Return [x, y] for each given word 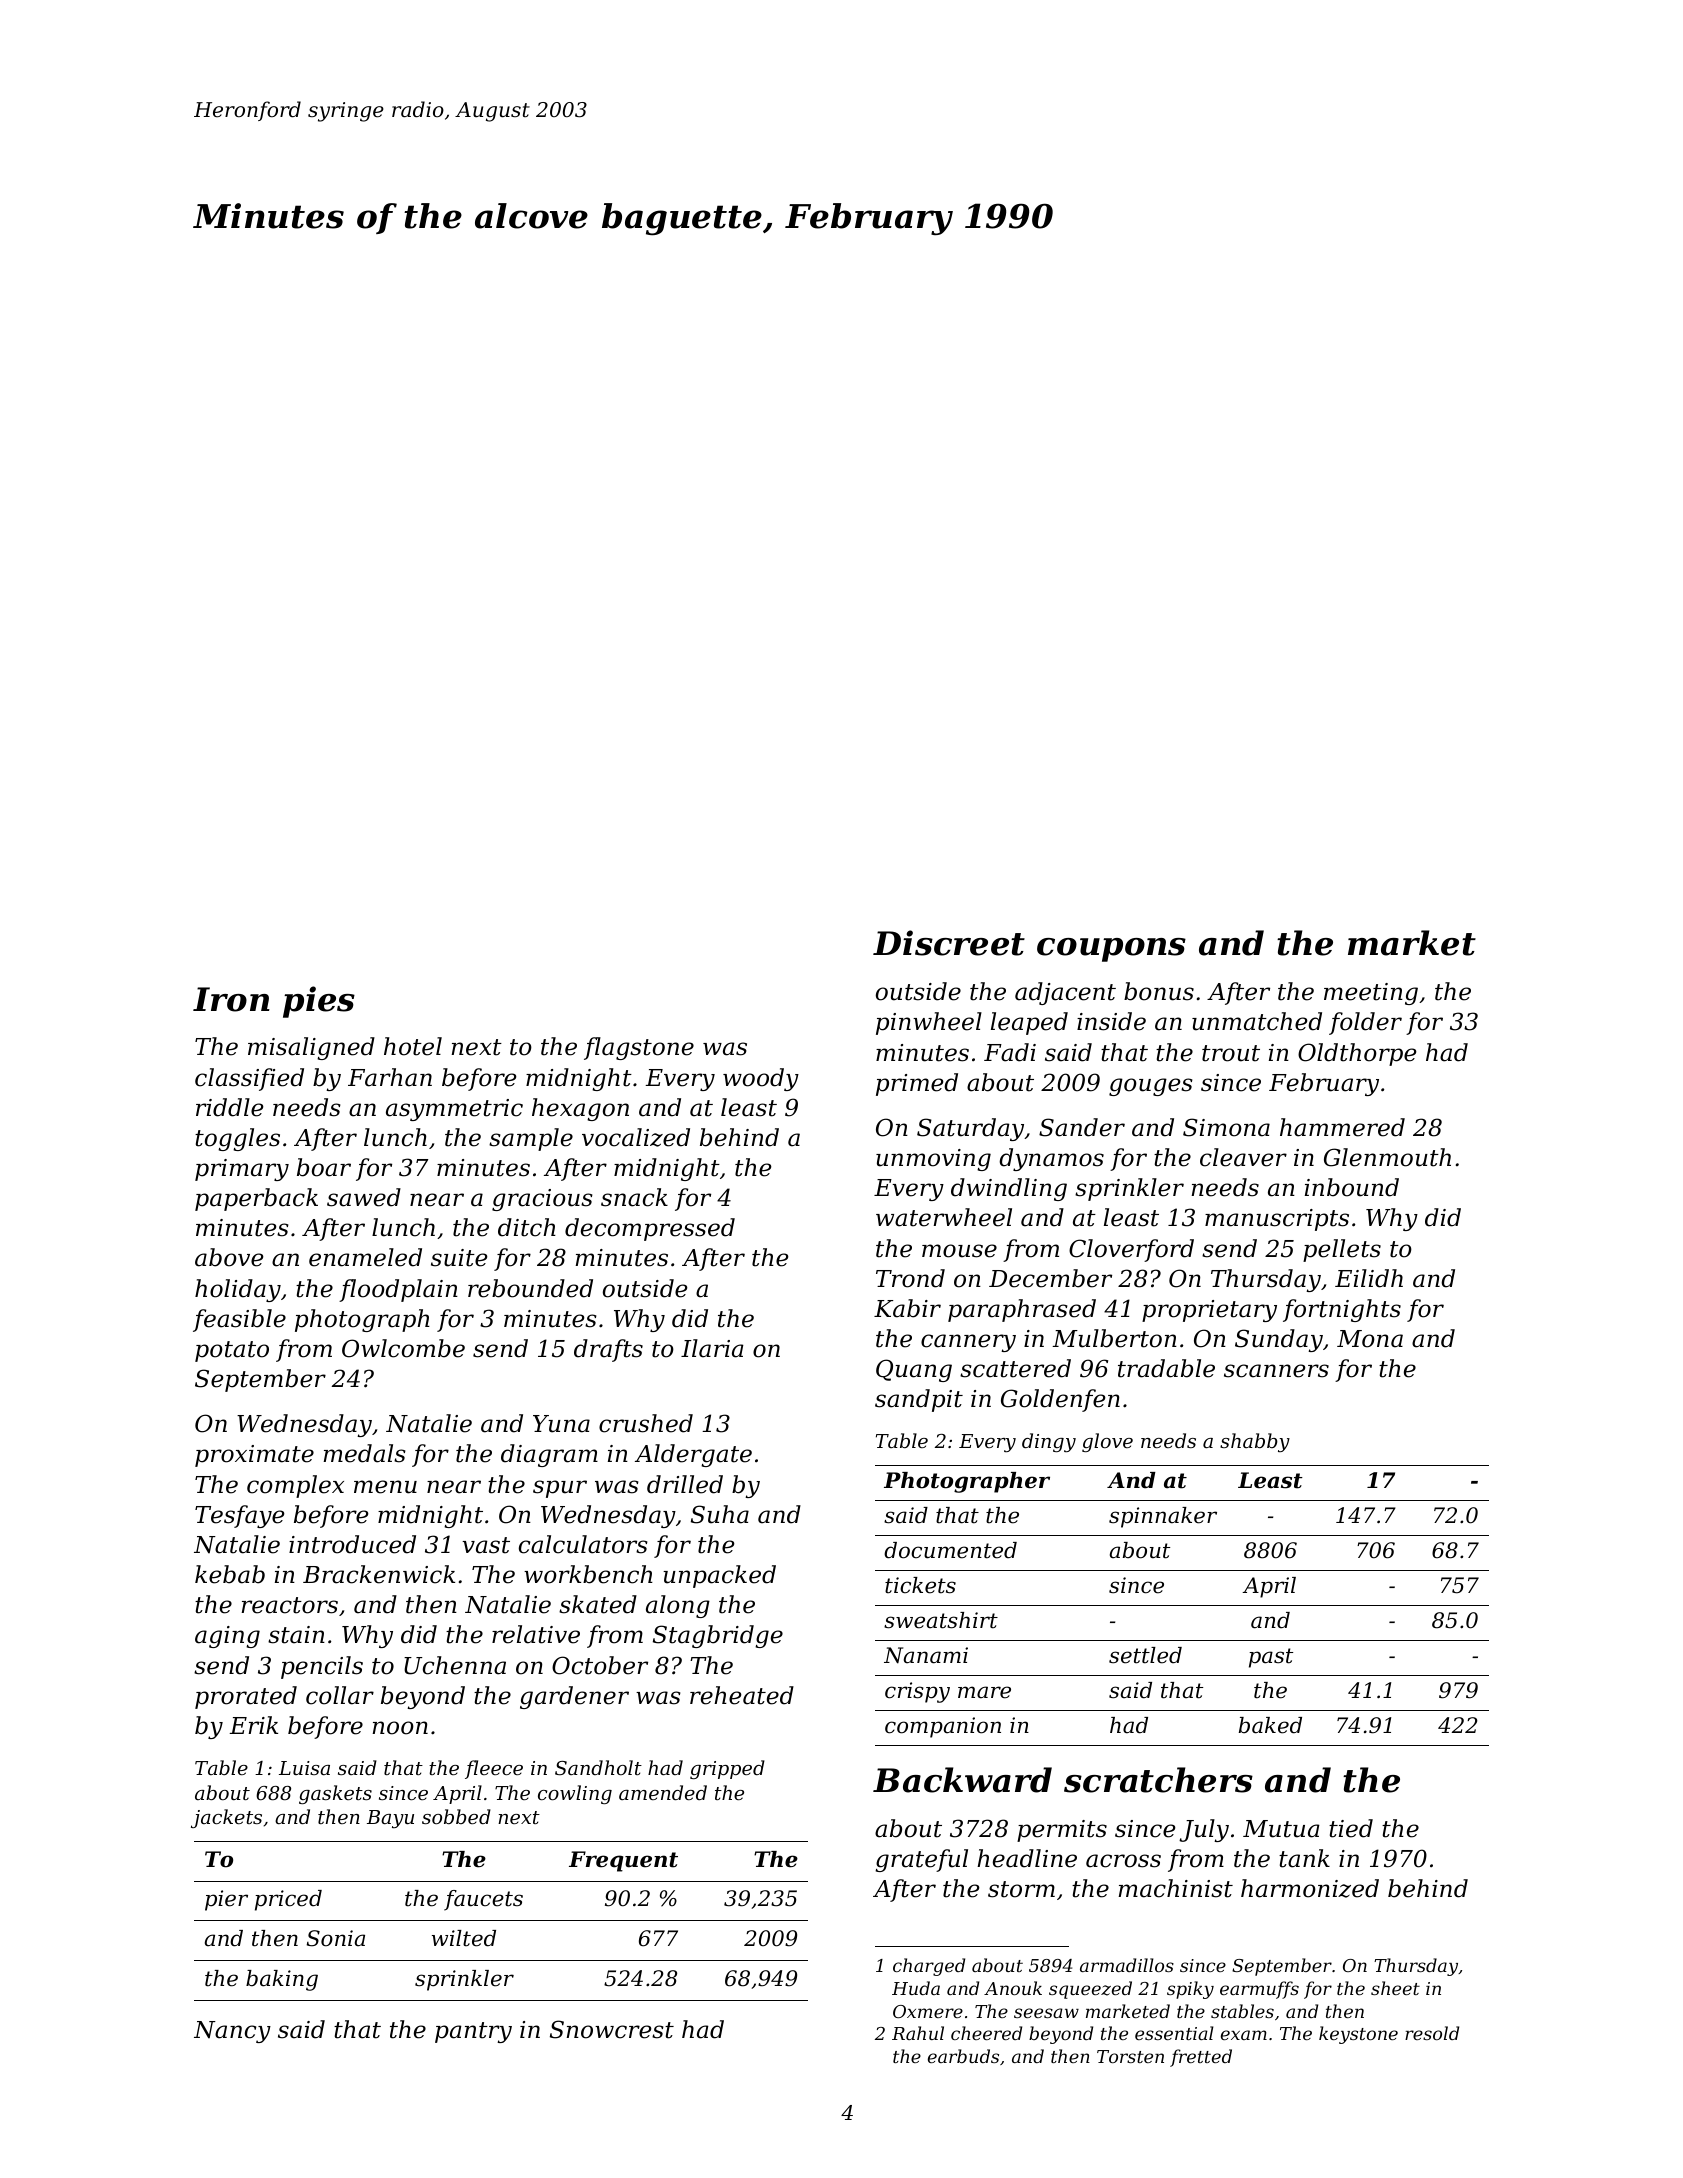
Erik [253, 1725]
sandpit [919, 1400]
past [1271, 1658]
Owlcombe [403, 1348]
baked [1270, 1725]
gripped [727, 1769]
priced [288, 1900]
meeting [1371, 994]
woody [761, 1079]
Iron [231, 999]
